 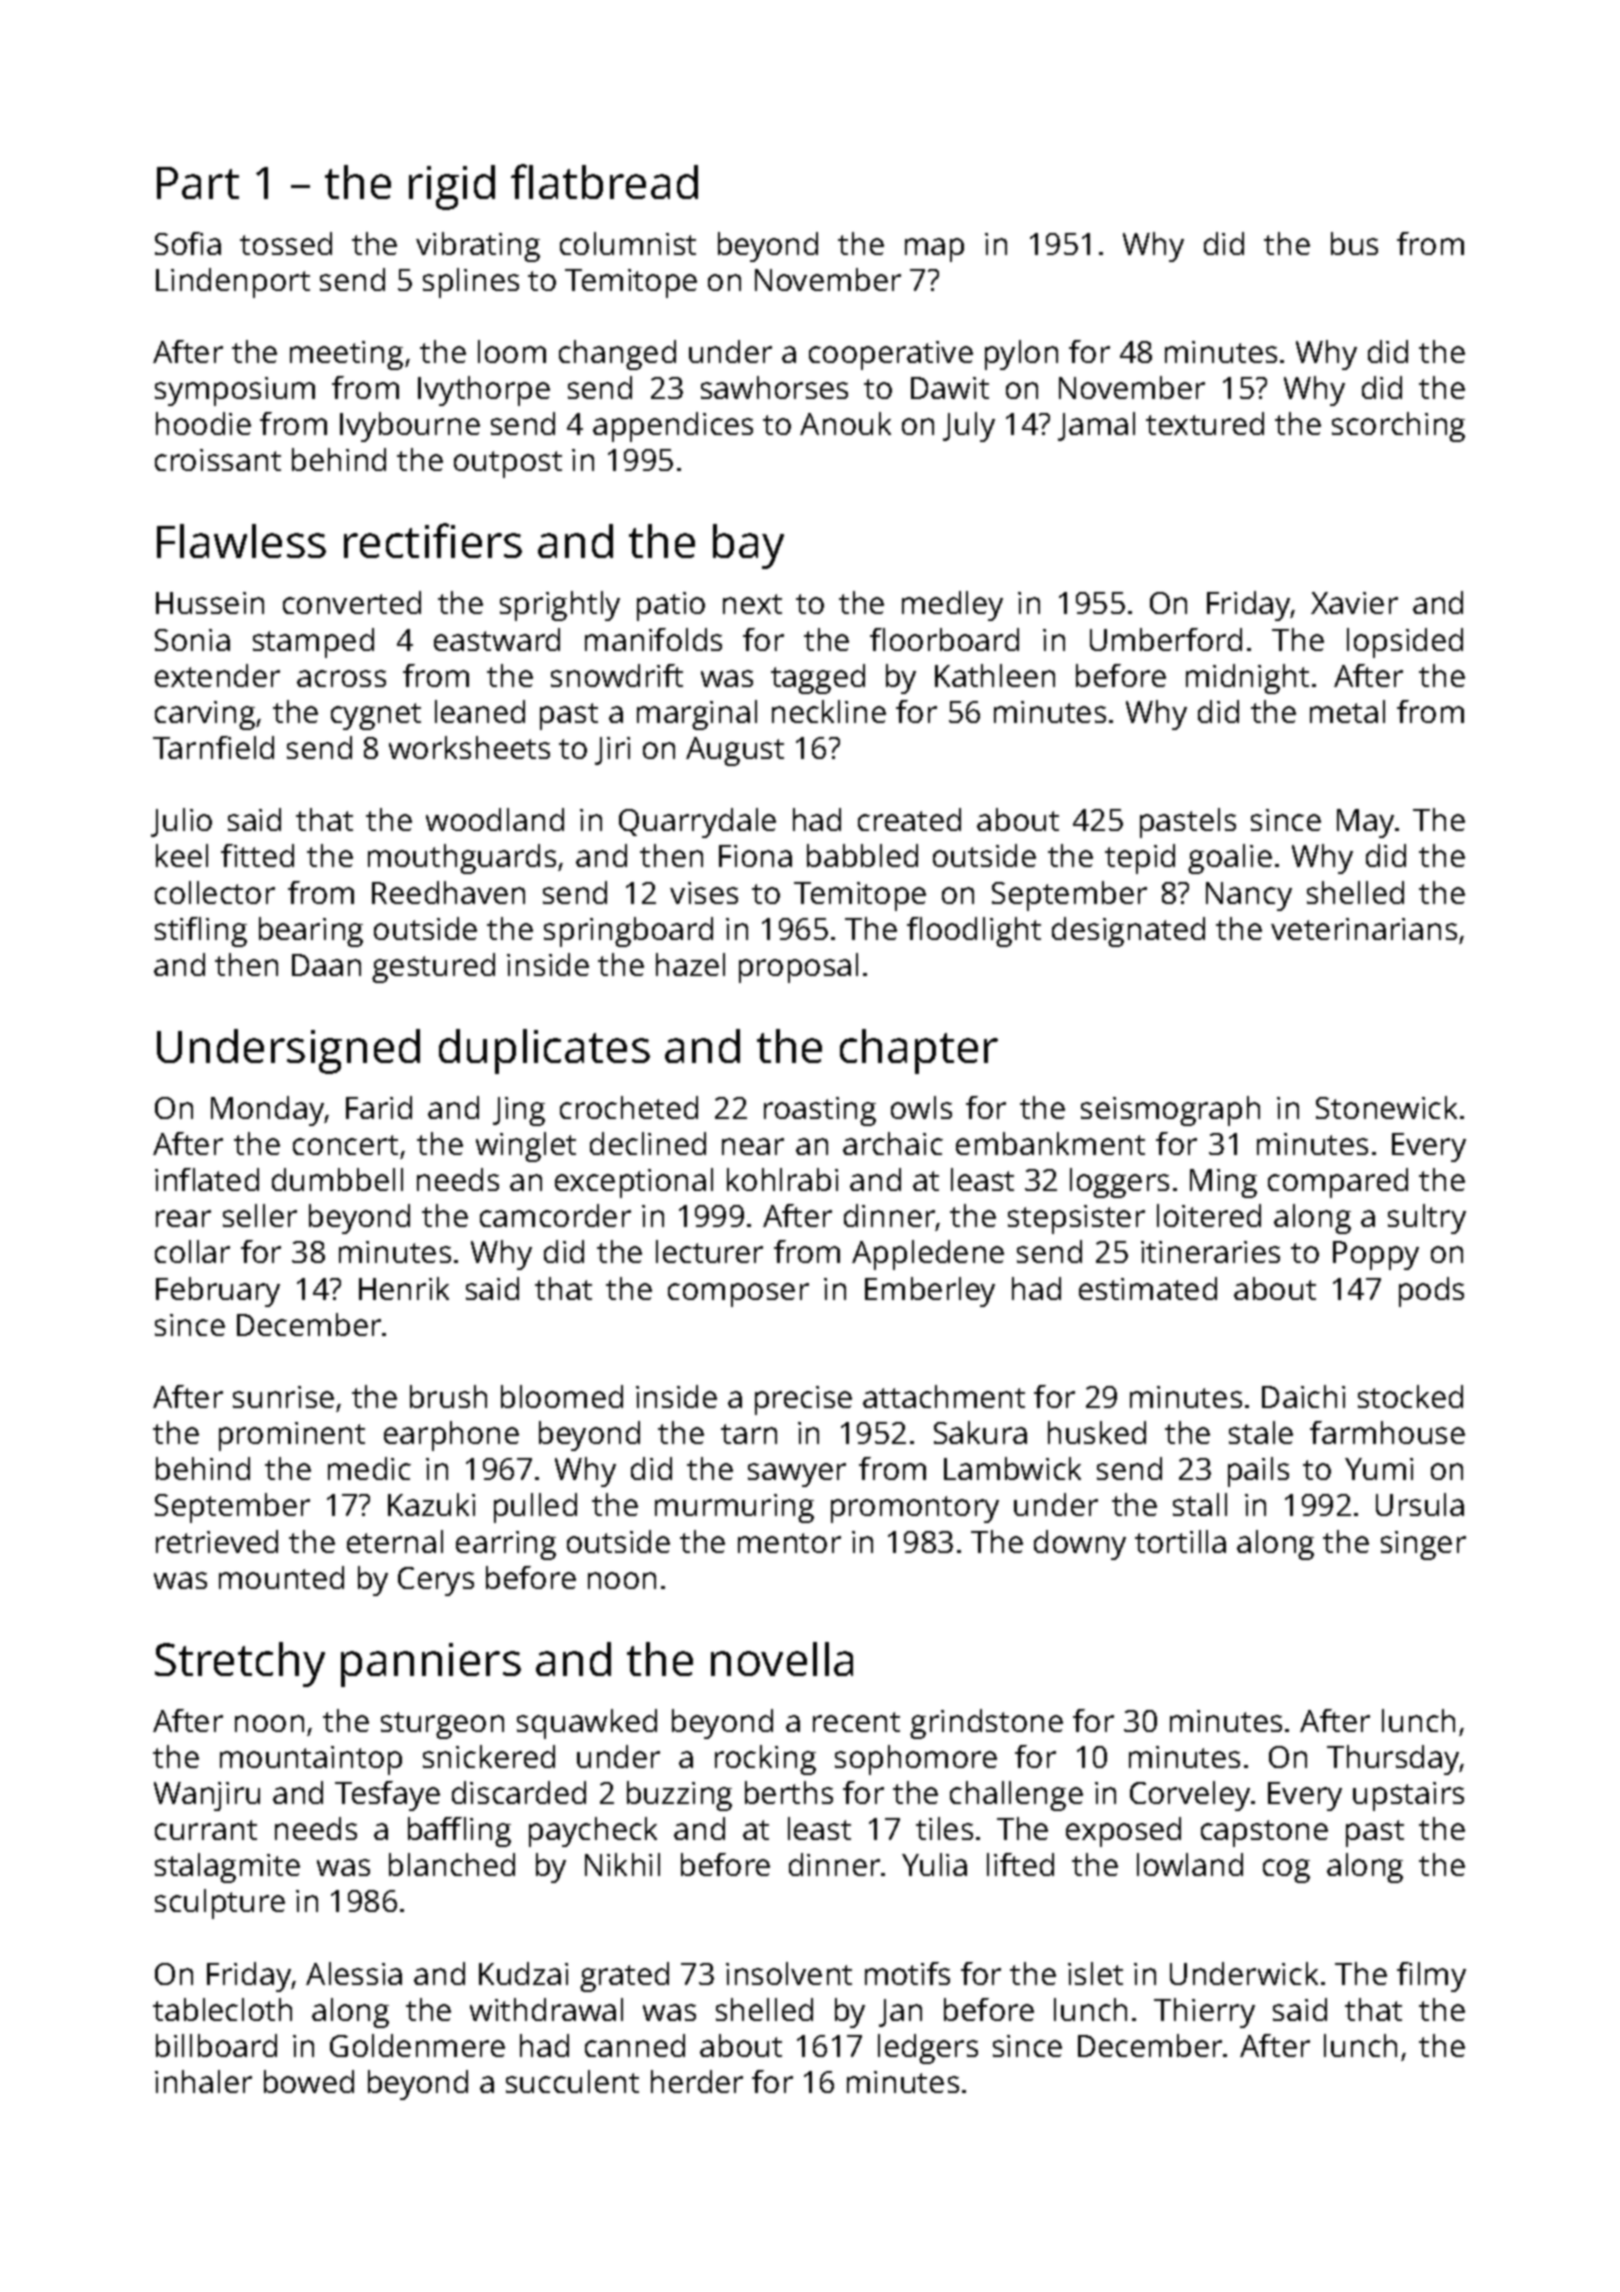 What do you see at coordinates (309, 2081) in the image?
I see `bowed` at bounding box center [309, 2081].
